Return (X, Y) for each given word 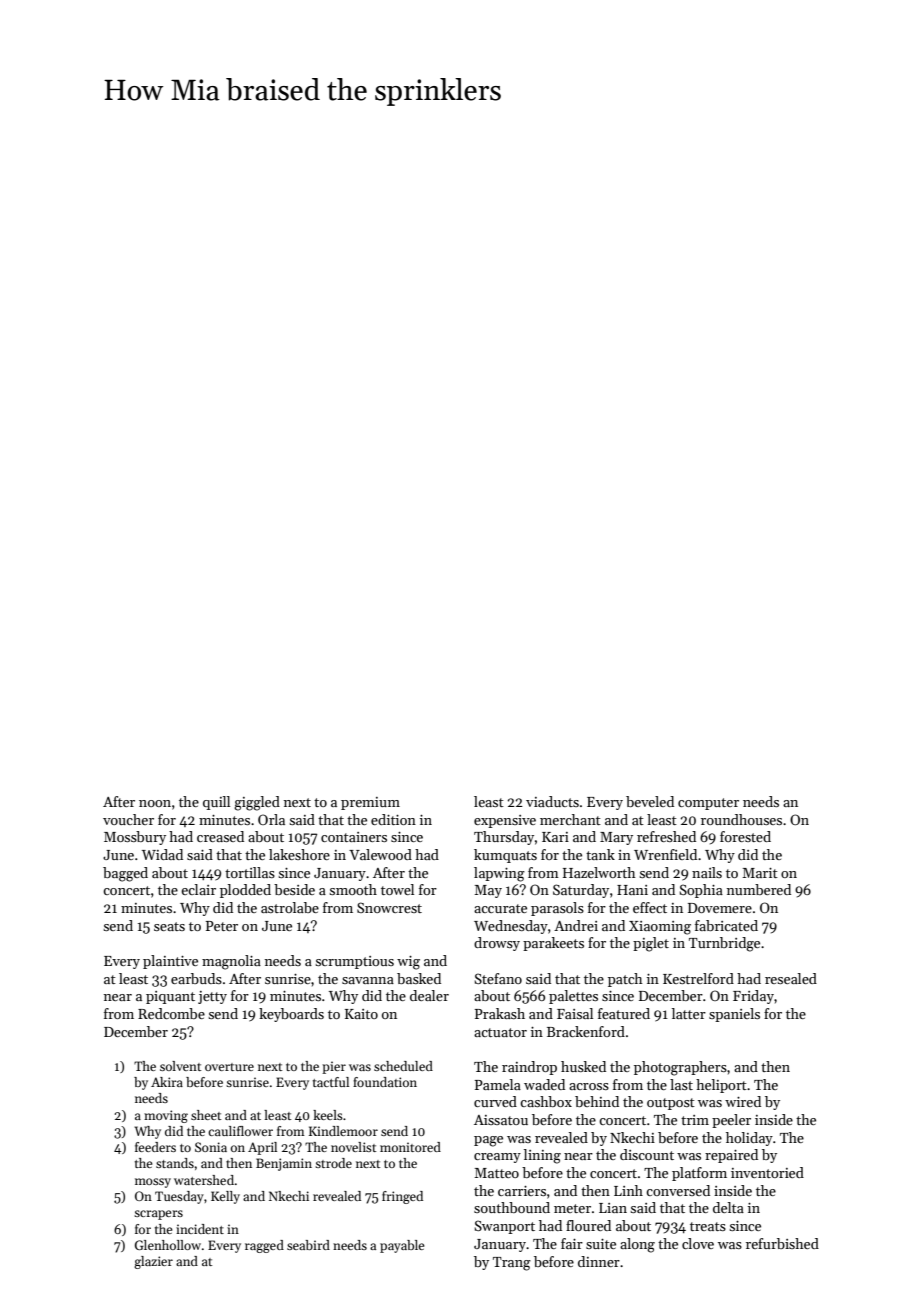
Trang (512, 1264)
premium (370, 803)
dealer (429, 995)
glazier (153, 1262)
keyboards (291, 1015)
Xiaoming (660, 928)
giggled (257, 803)
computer (708, 804)
